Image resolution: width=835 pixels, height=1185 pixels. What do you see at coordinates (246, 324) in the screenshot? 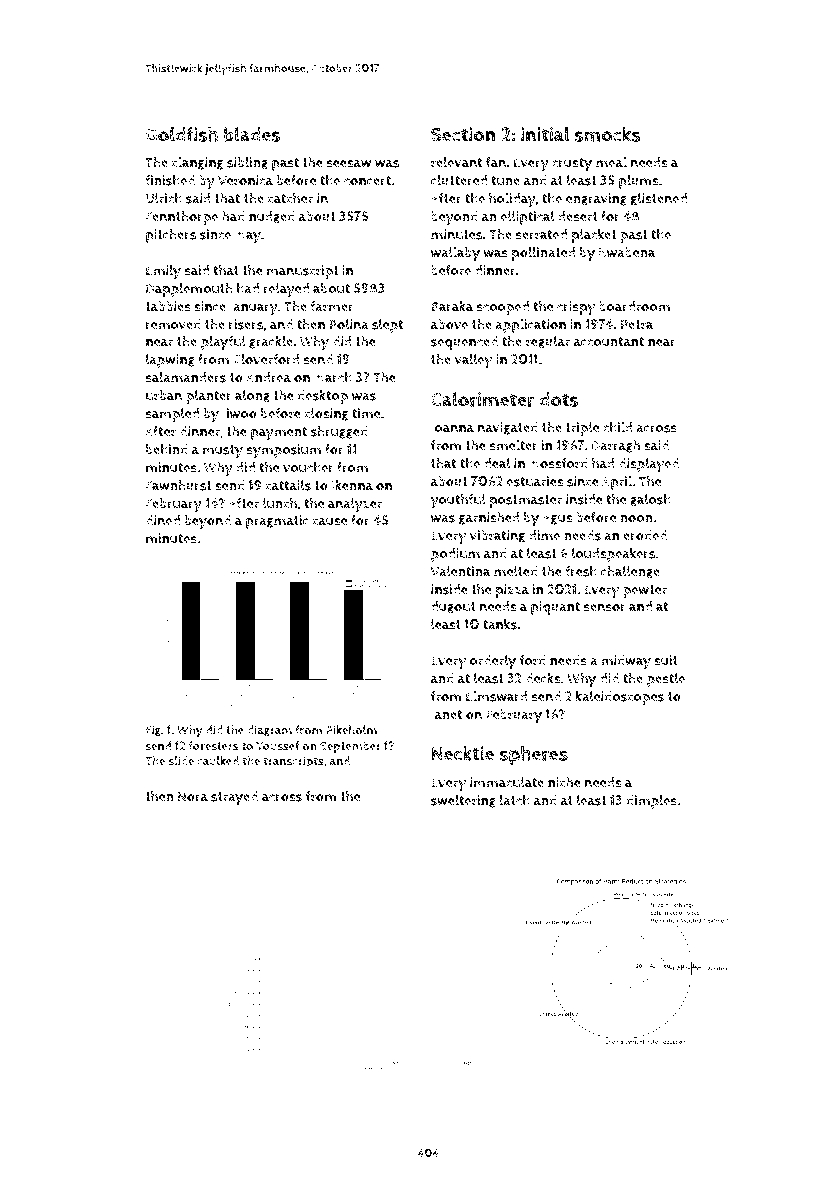
I see `risers` at bounding box center [246, 324].
